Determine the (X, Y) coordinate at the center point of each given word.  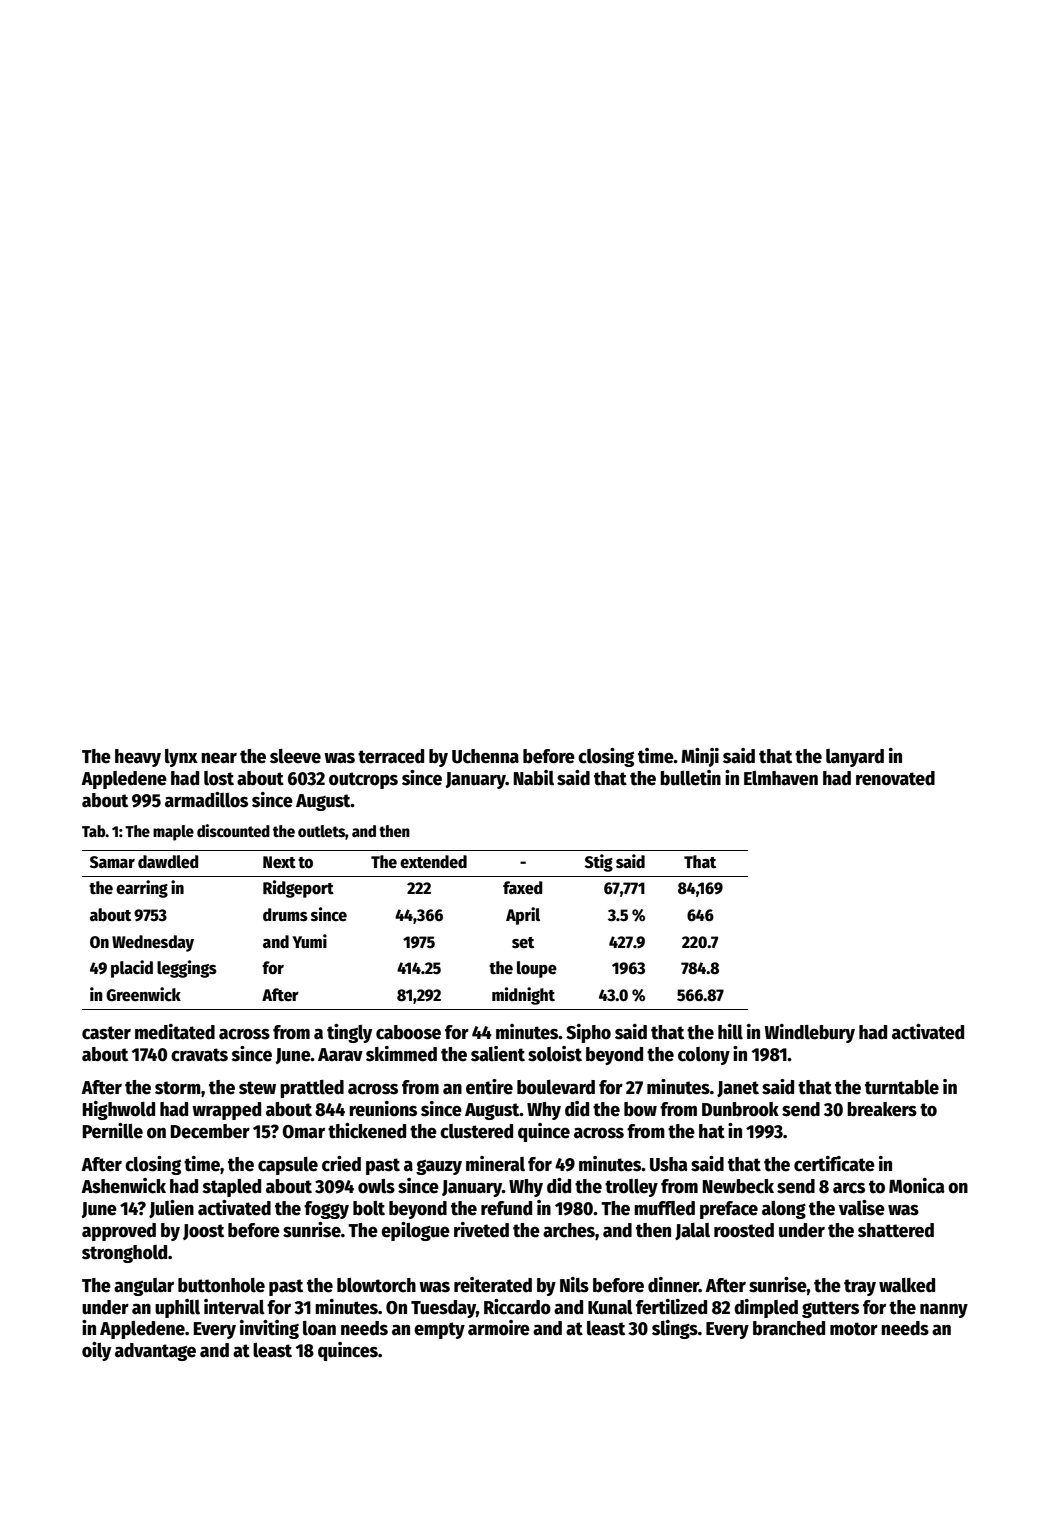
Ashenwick (123, 1186)
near (219, 758)
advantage (155, 1352)
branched (789, 1328)
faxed (523, 888)
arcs (849, 1188)
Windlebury (810, 1033)
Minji (700, 757)
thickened (367, 1131)
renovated (895, 778)
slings (675, 1329)
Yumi (309, 941)
